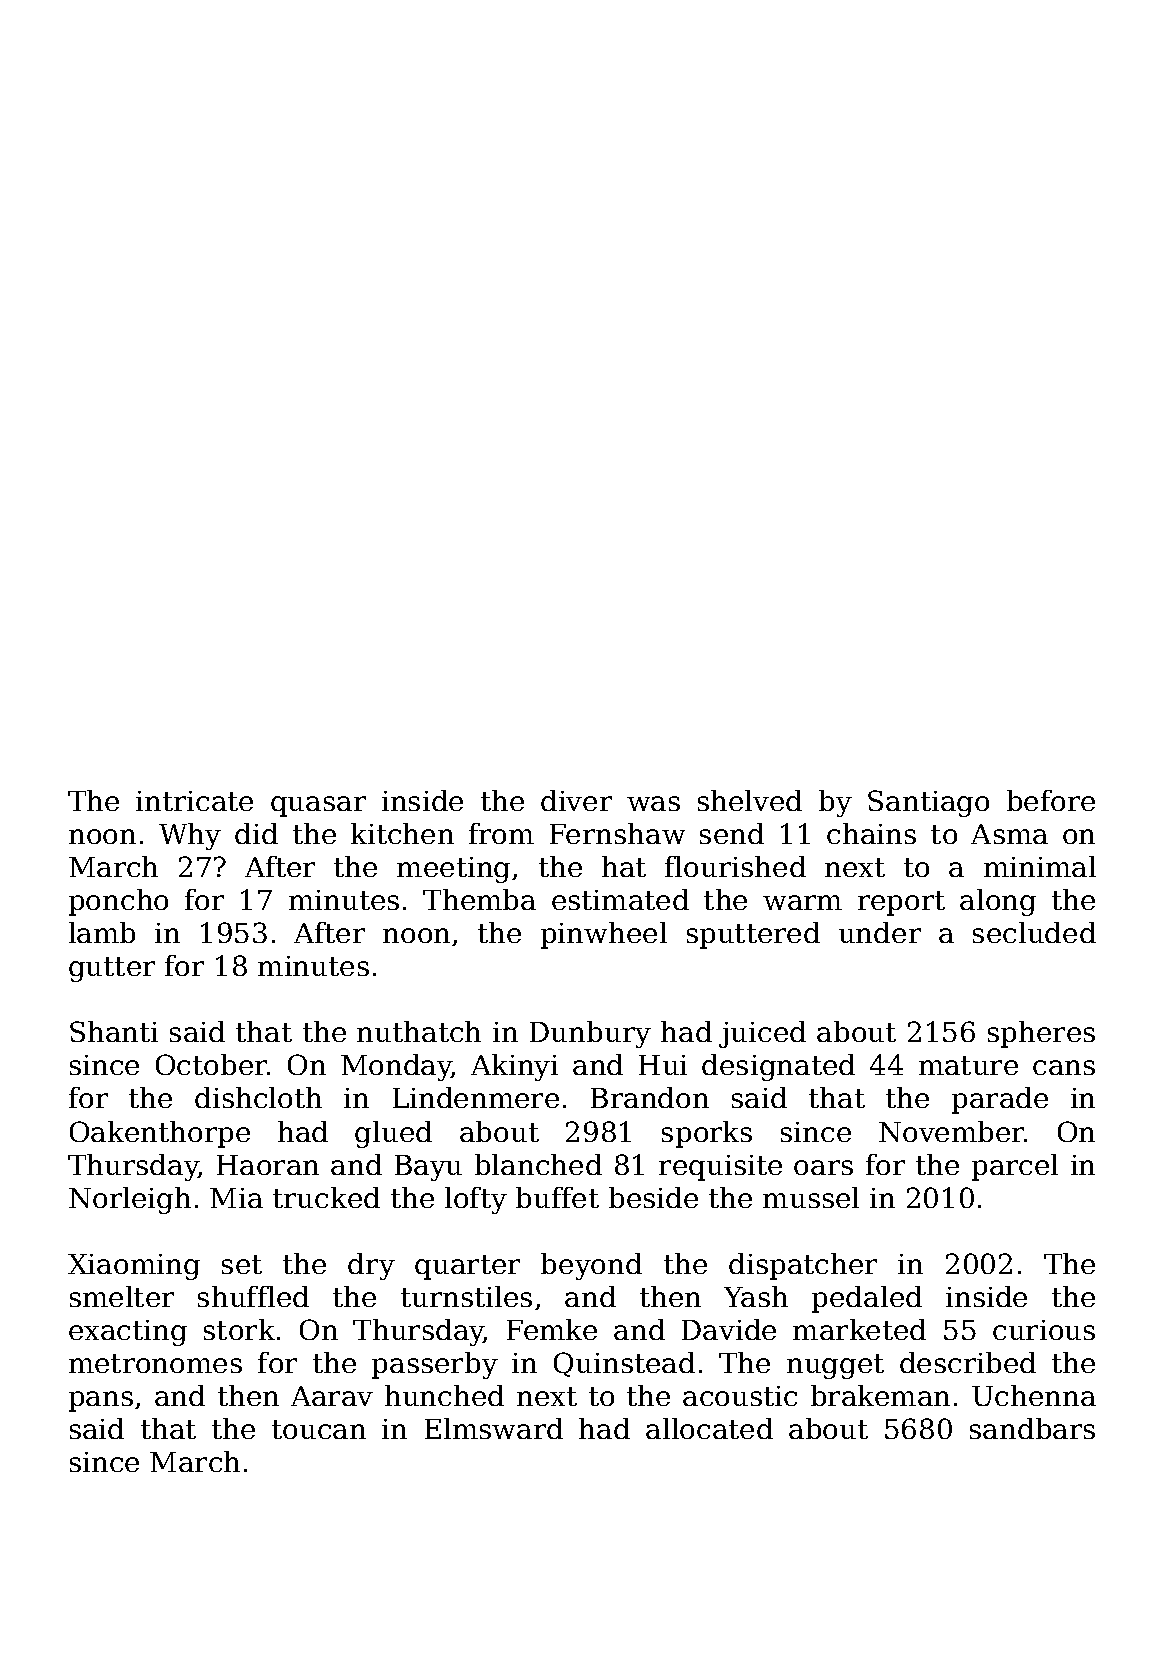 The image size is (1165, 1654). Describe the element at coordinates (190, 836) in the screenshot. I see `Why` at that location.
